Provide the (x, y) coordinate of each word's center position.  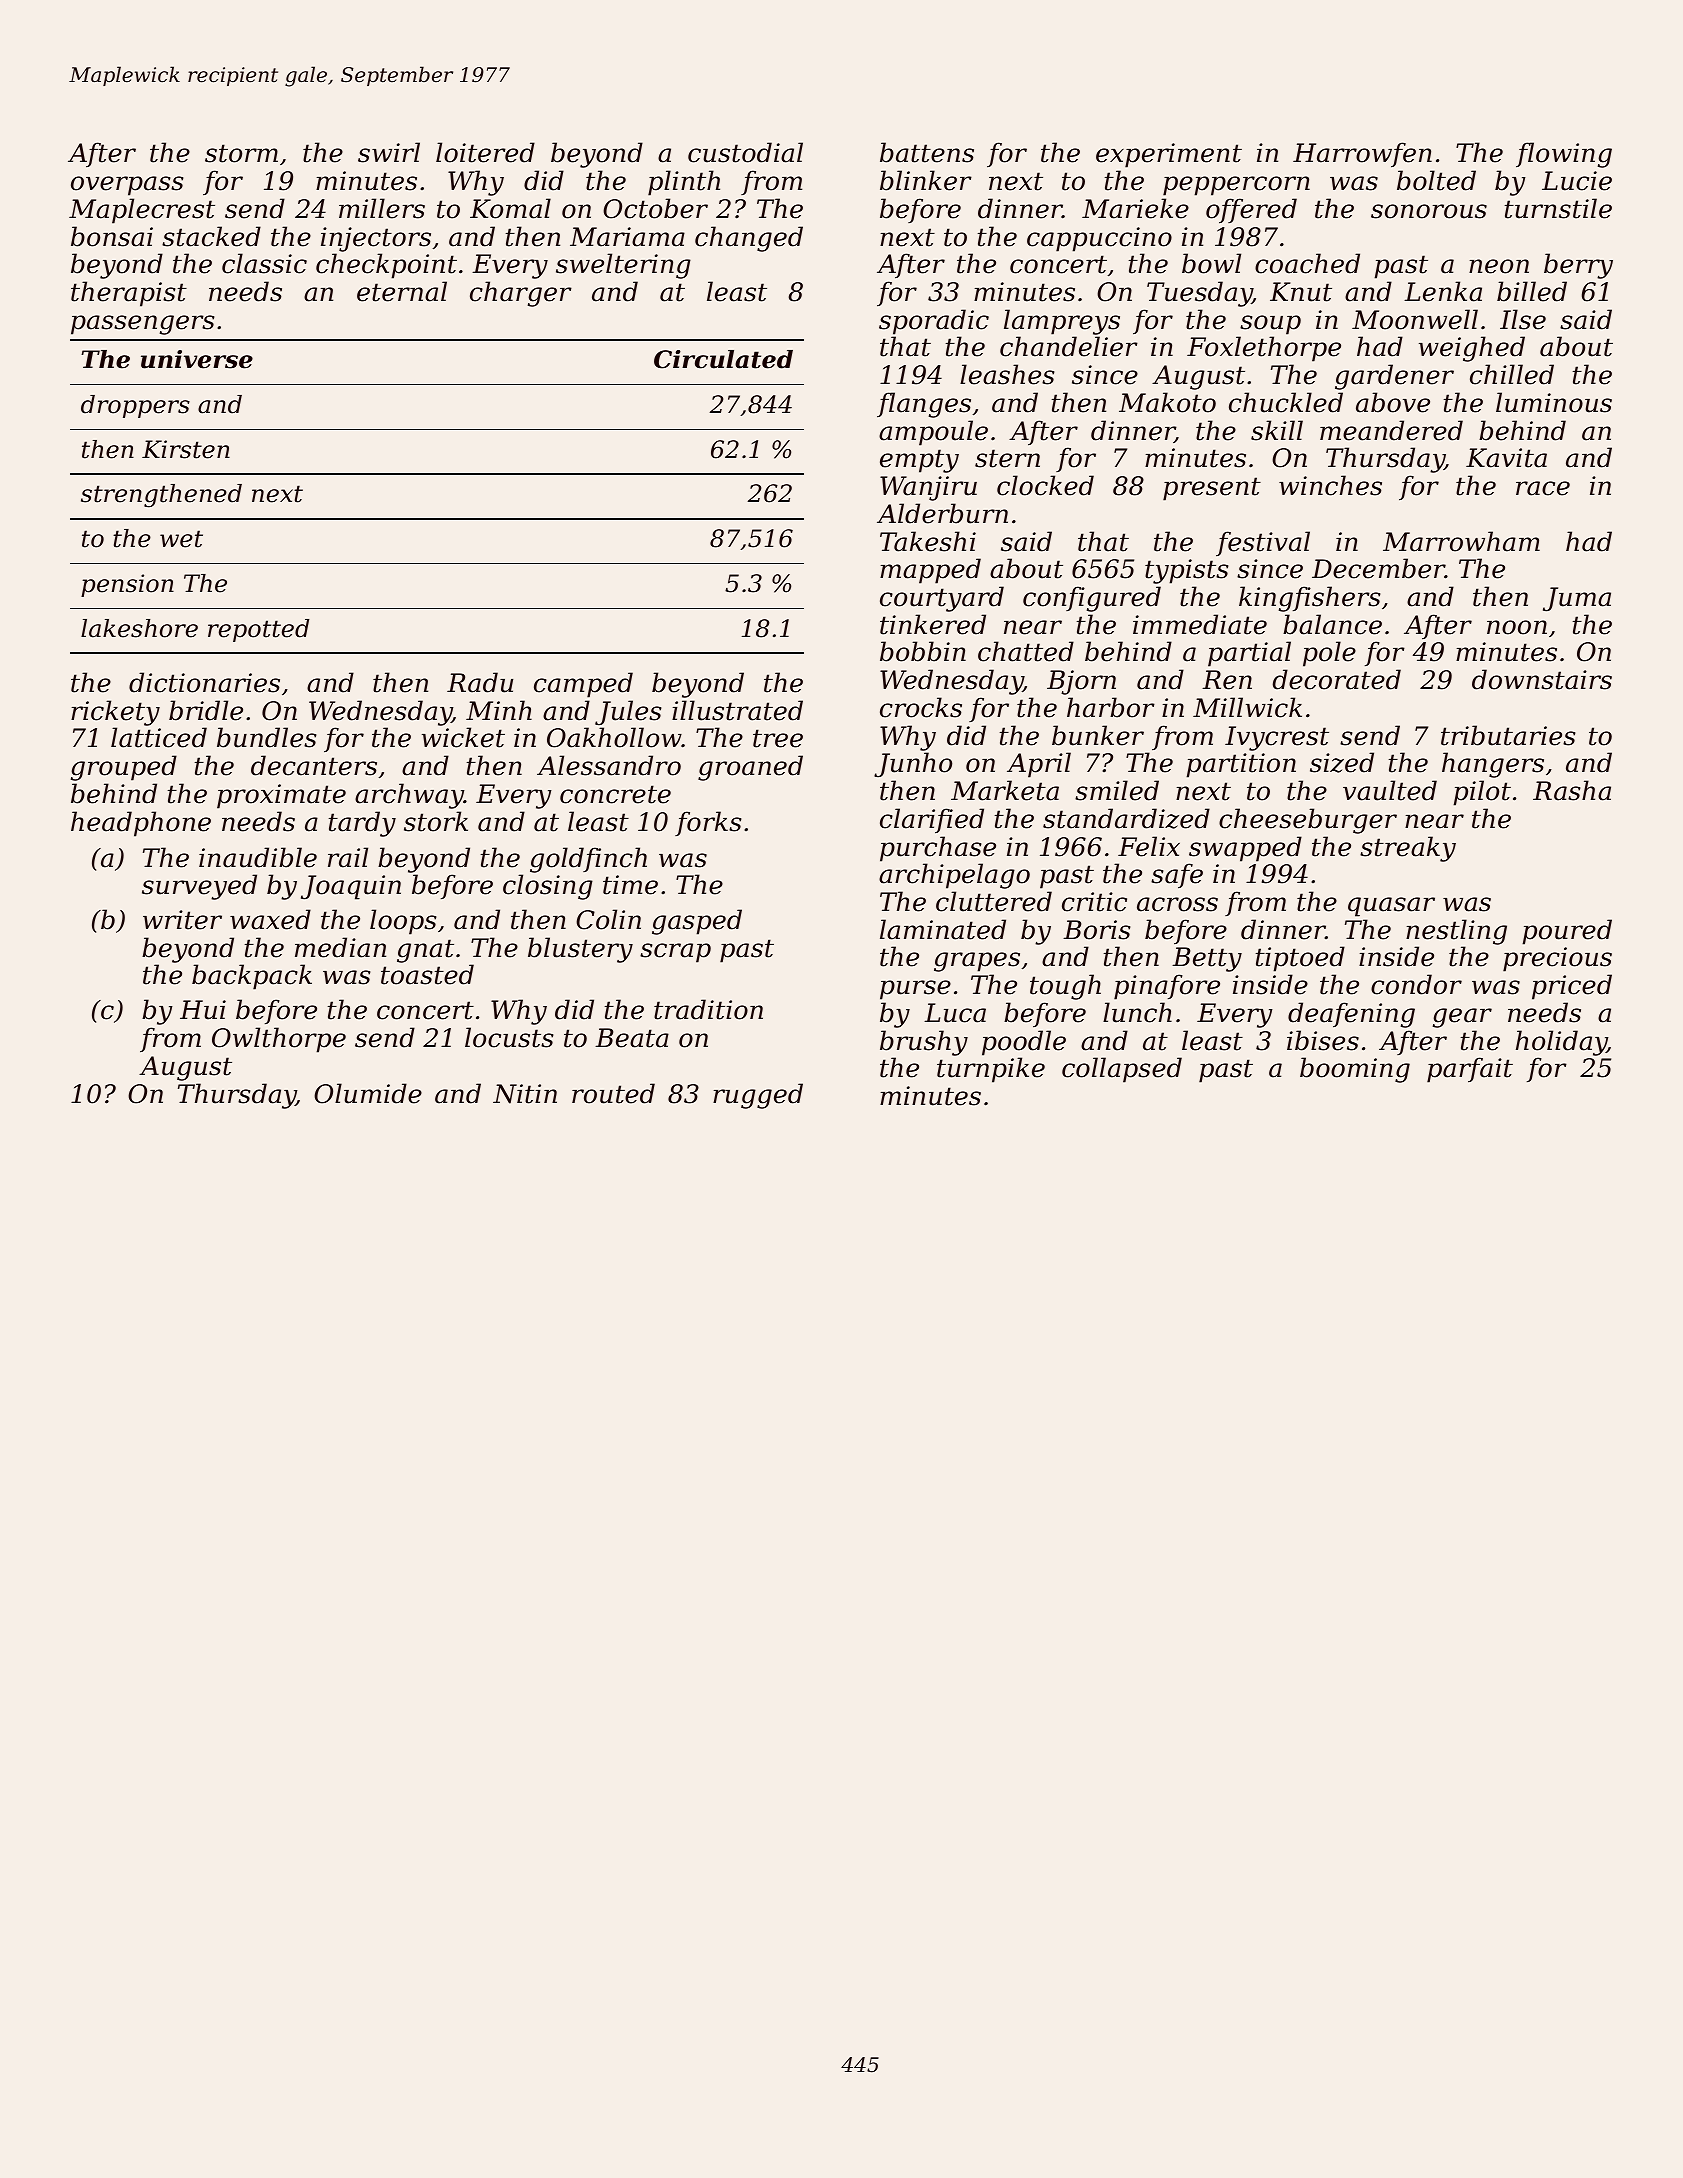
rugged (758, 1096)
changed (749, 239)
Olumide (368, 1093)
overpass (127, 186)
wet (181, 539)
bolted (1436, 180)
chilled (1512, 374)
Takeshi (928, 541)
